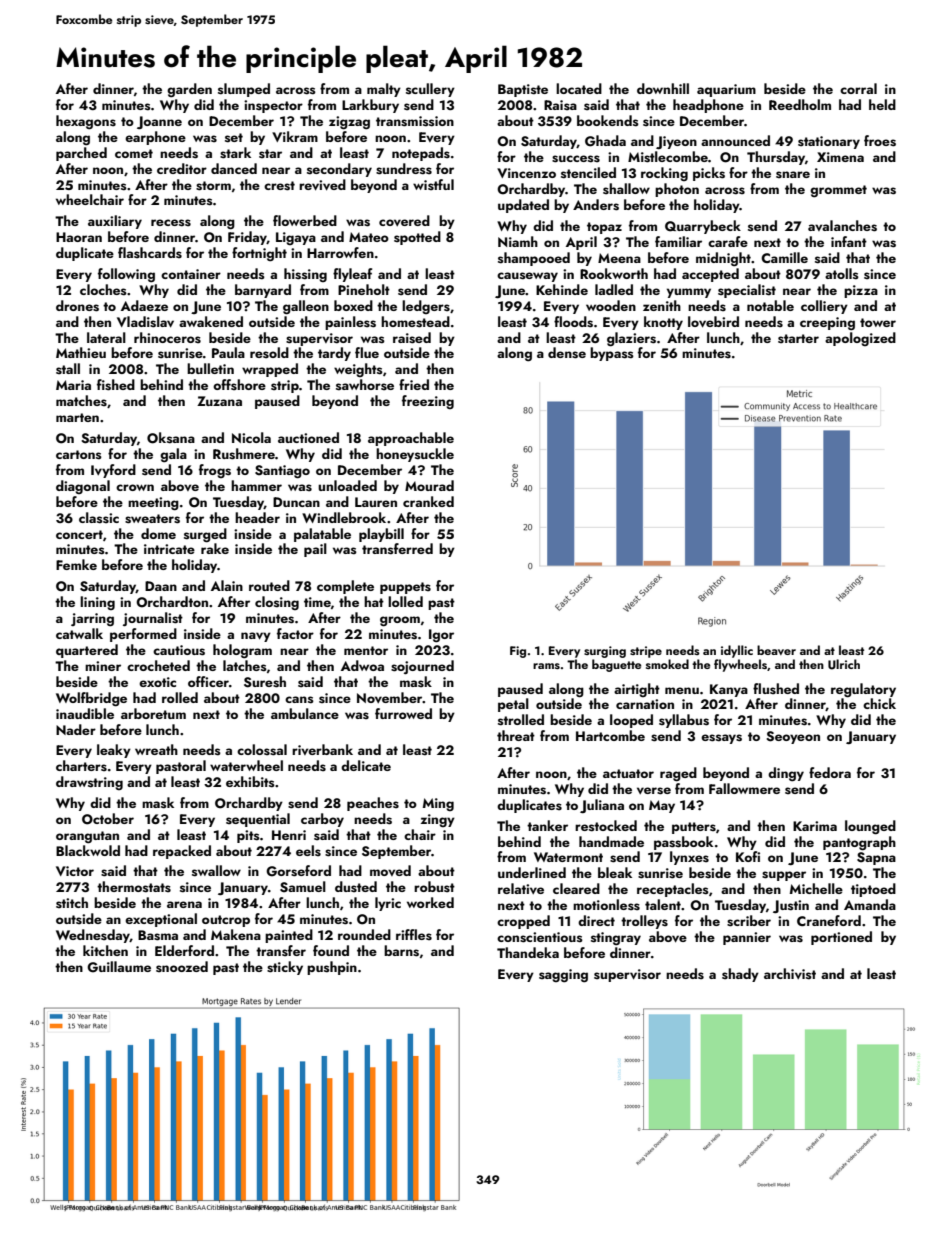 The height and width of the image is (1233, 952). What do you see at coordinates (119, 967) in the image?
I see `Guillaume` at bounding box center [119, 967].
